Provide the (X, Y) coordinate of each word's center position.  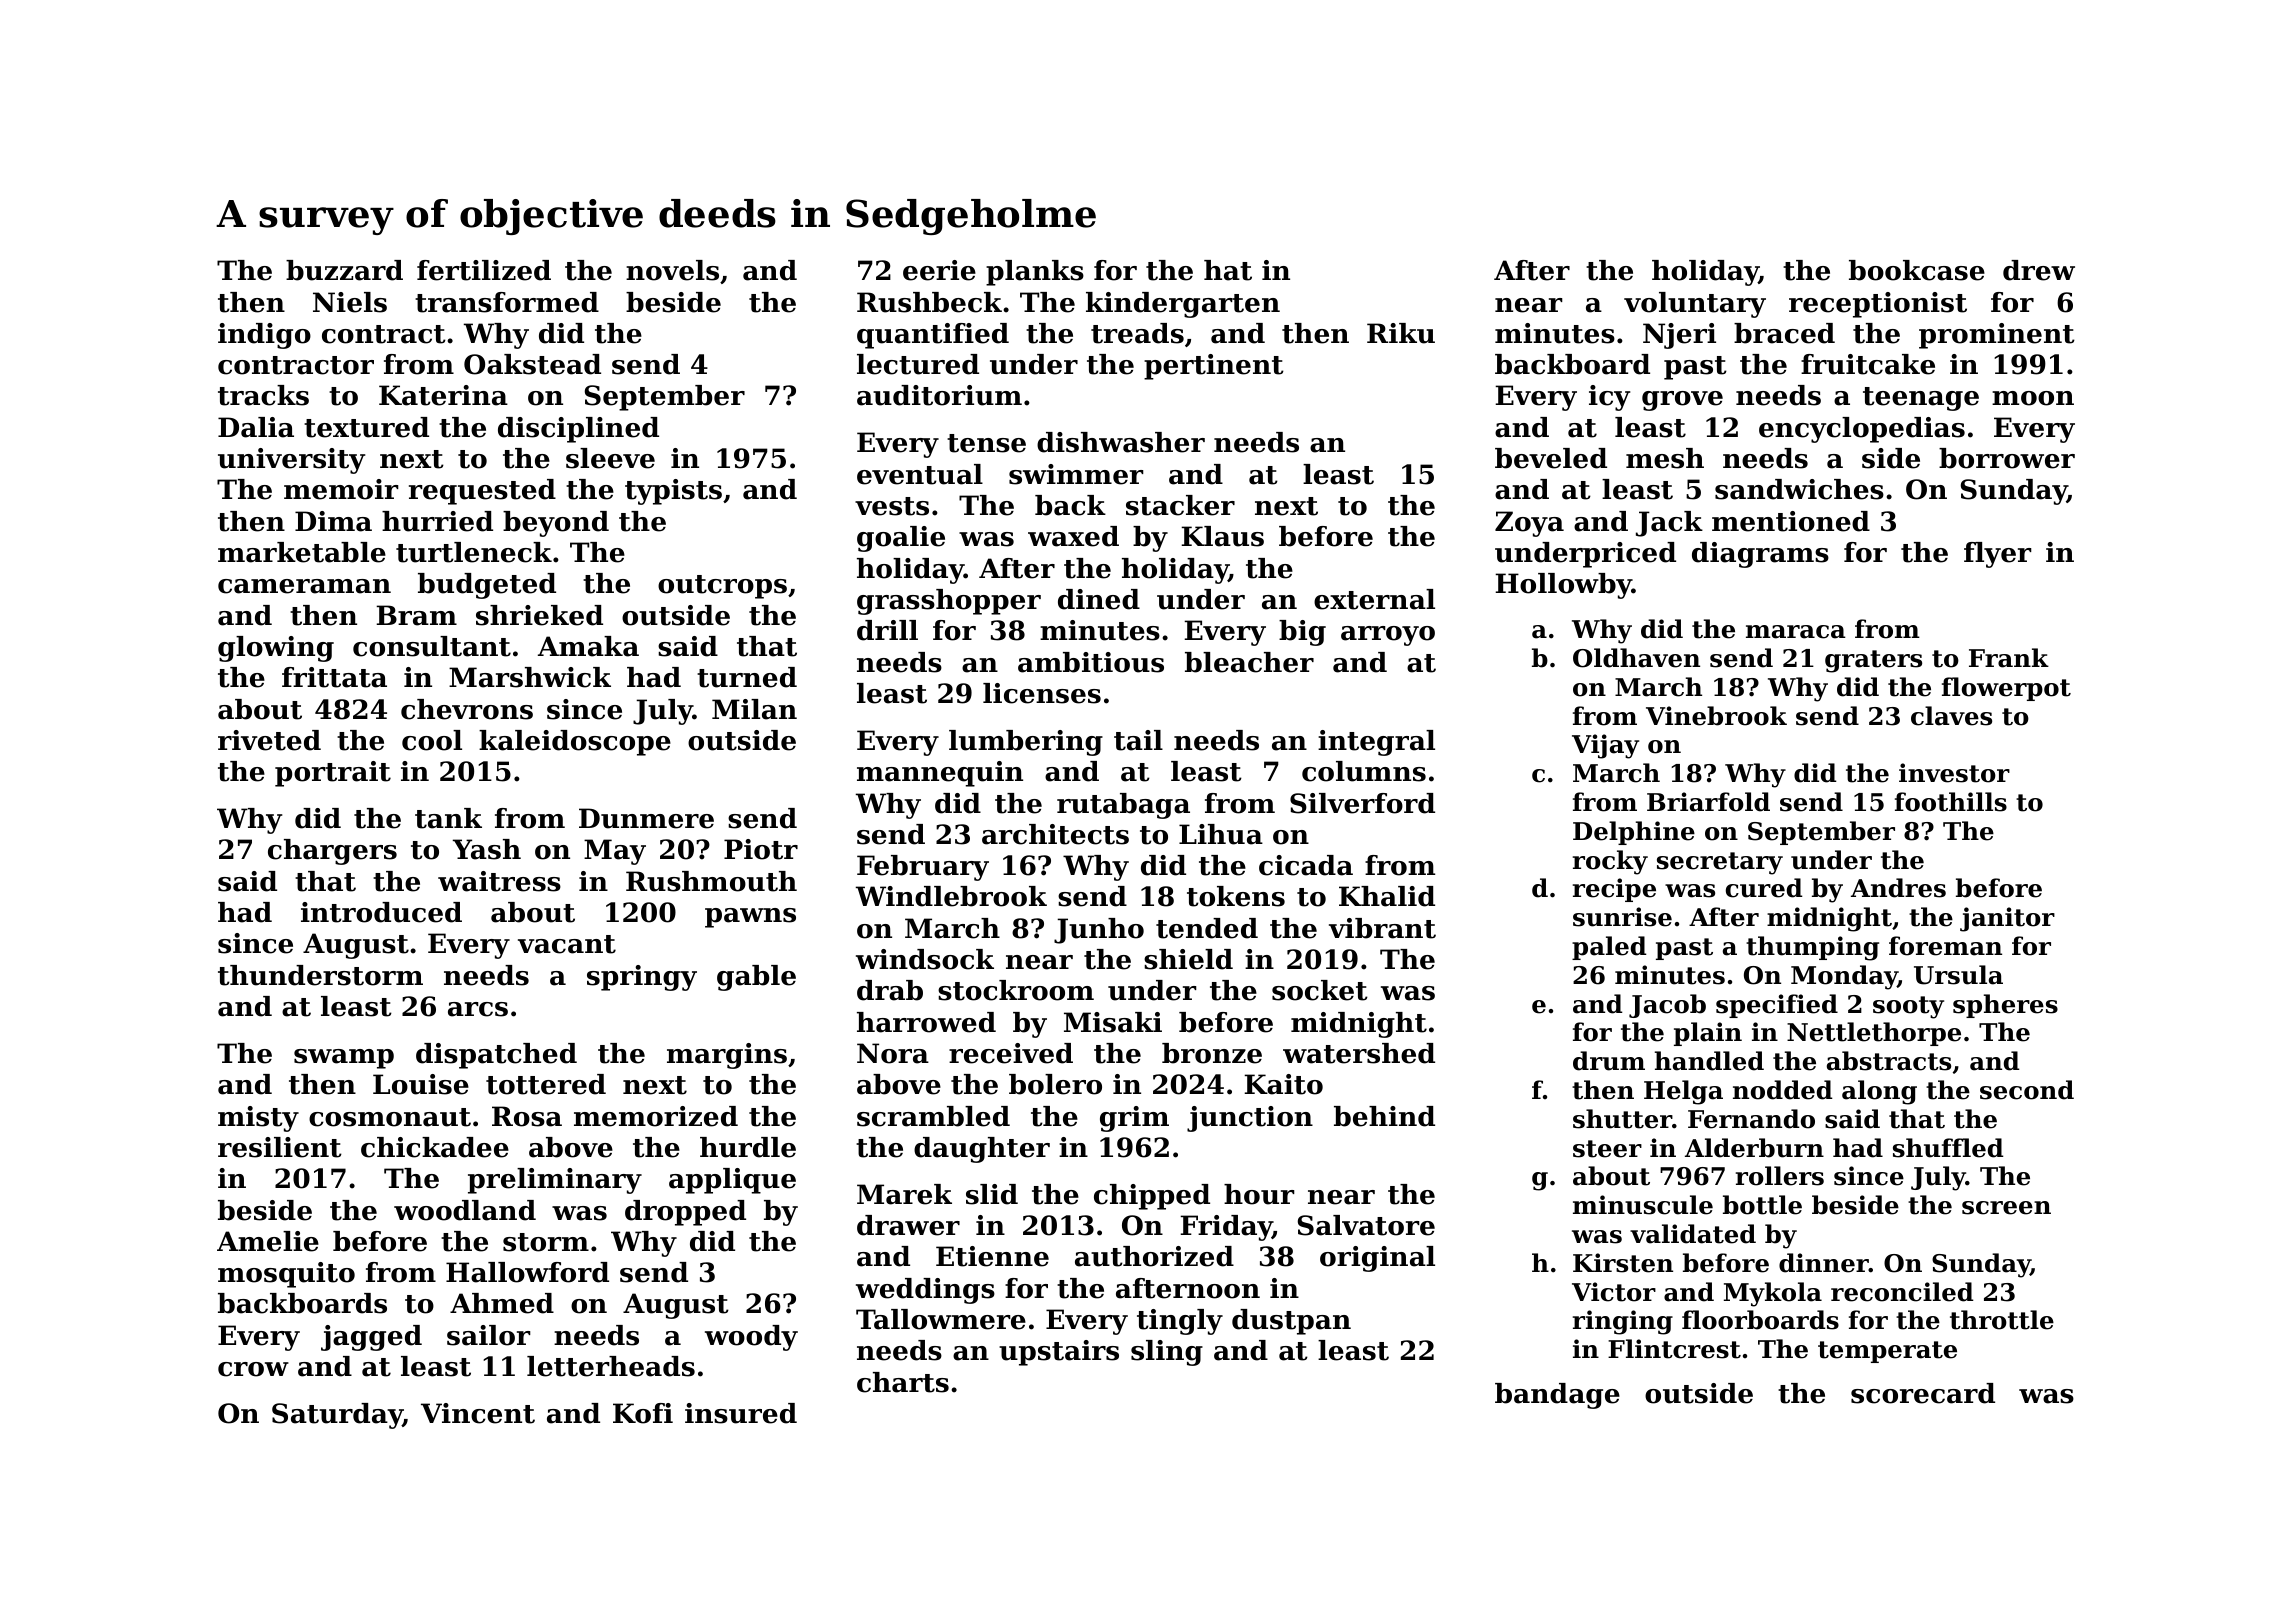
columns (1364, 771)
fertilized (484, 270)
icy (1609, 398)
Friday (1226, 1228)
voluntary (1695, 305)
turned (747, 677)
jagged (371, 1338)
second (2027, 1090)
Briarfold (1708, 802)
